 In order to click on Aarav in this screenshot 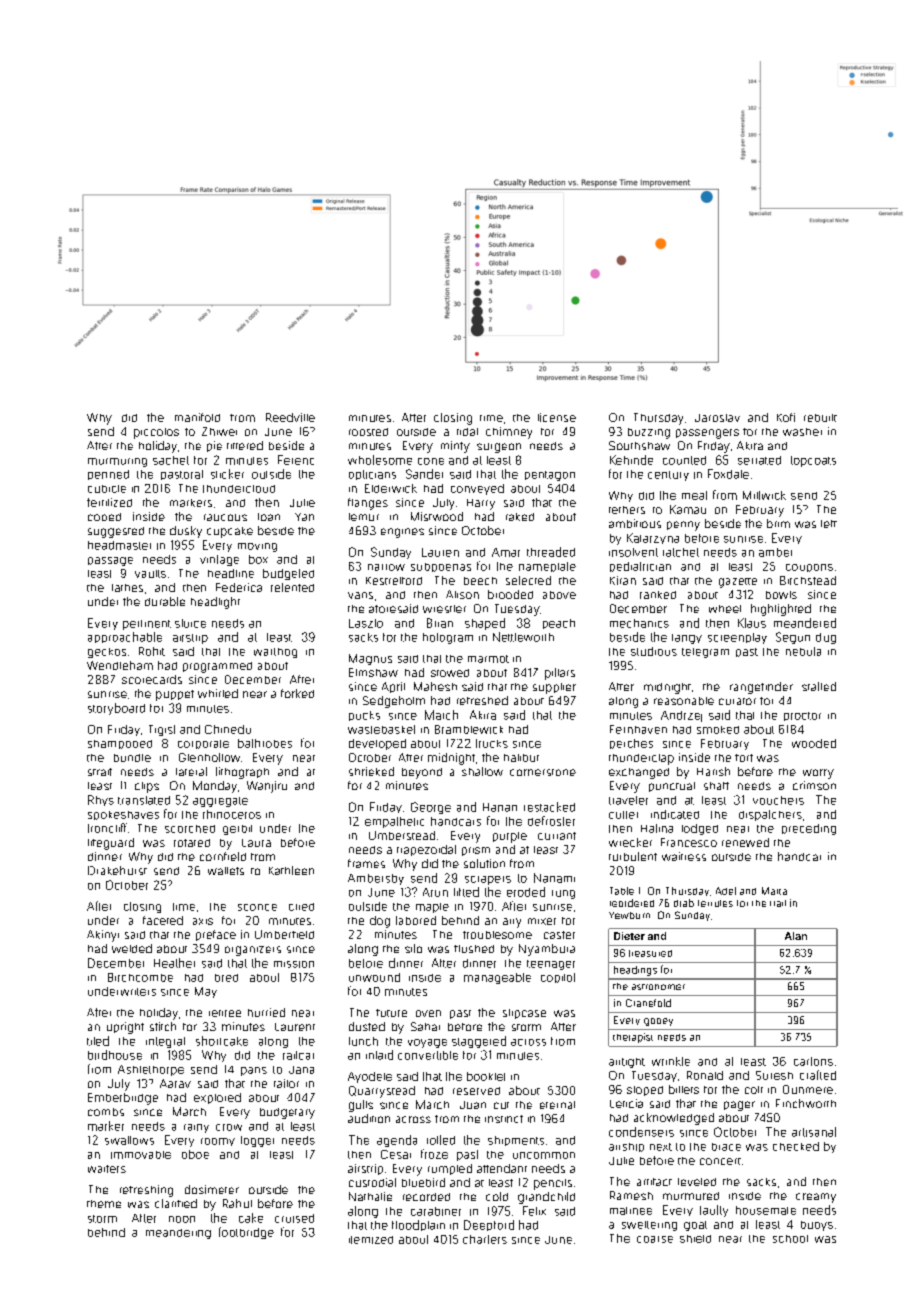, I will do `click(175, 1083)`.
